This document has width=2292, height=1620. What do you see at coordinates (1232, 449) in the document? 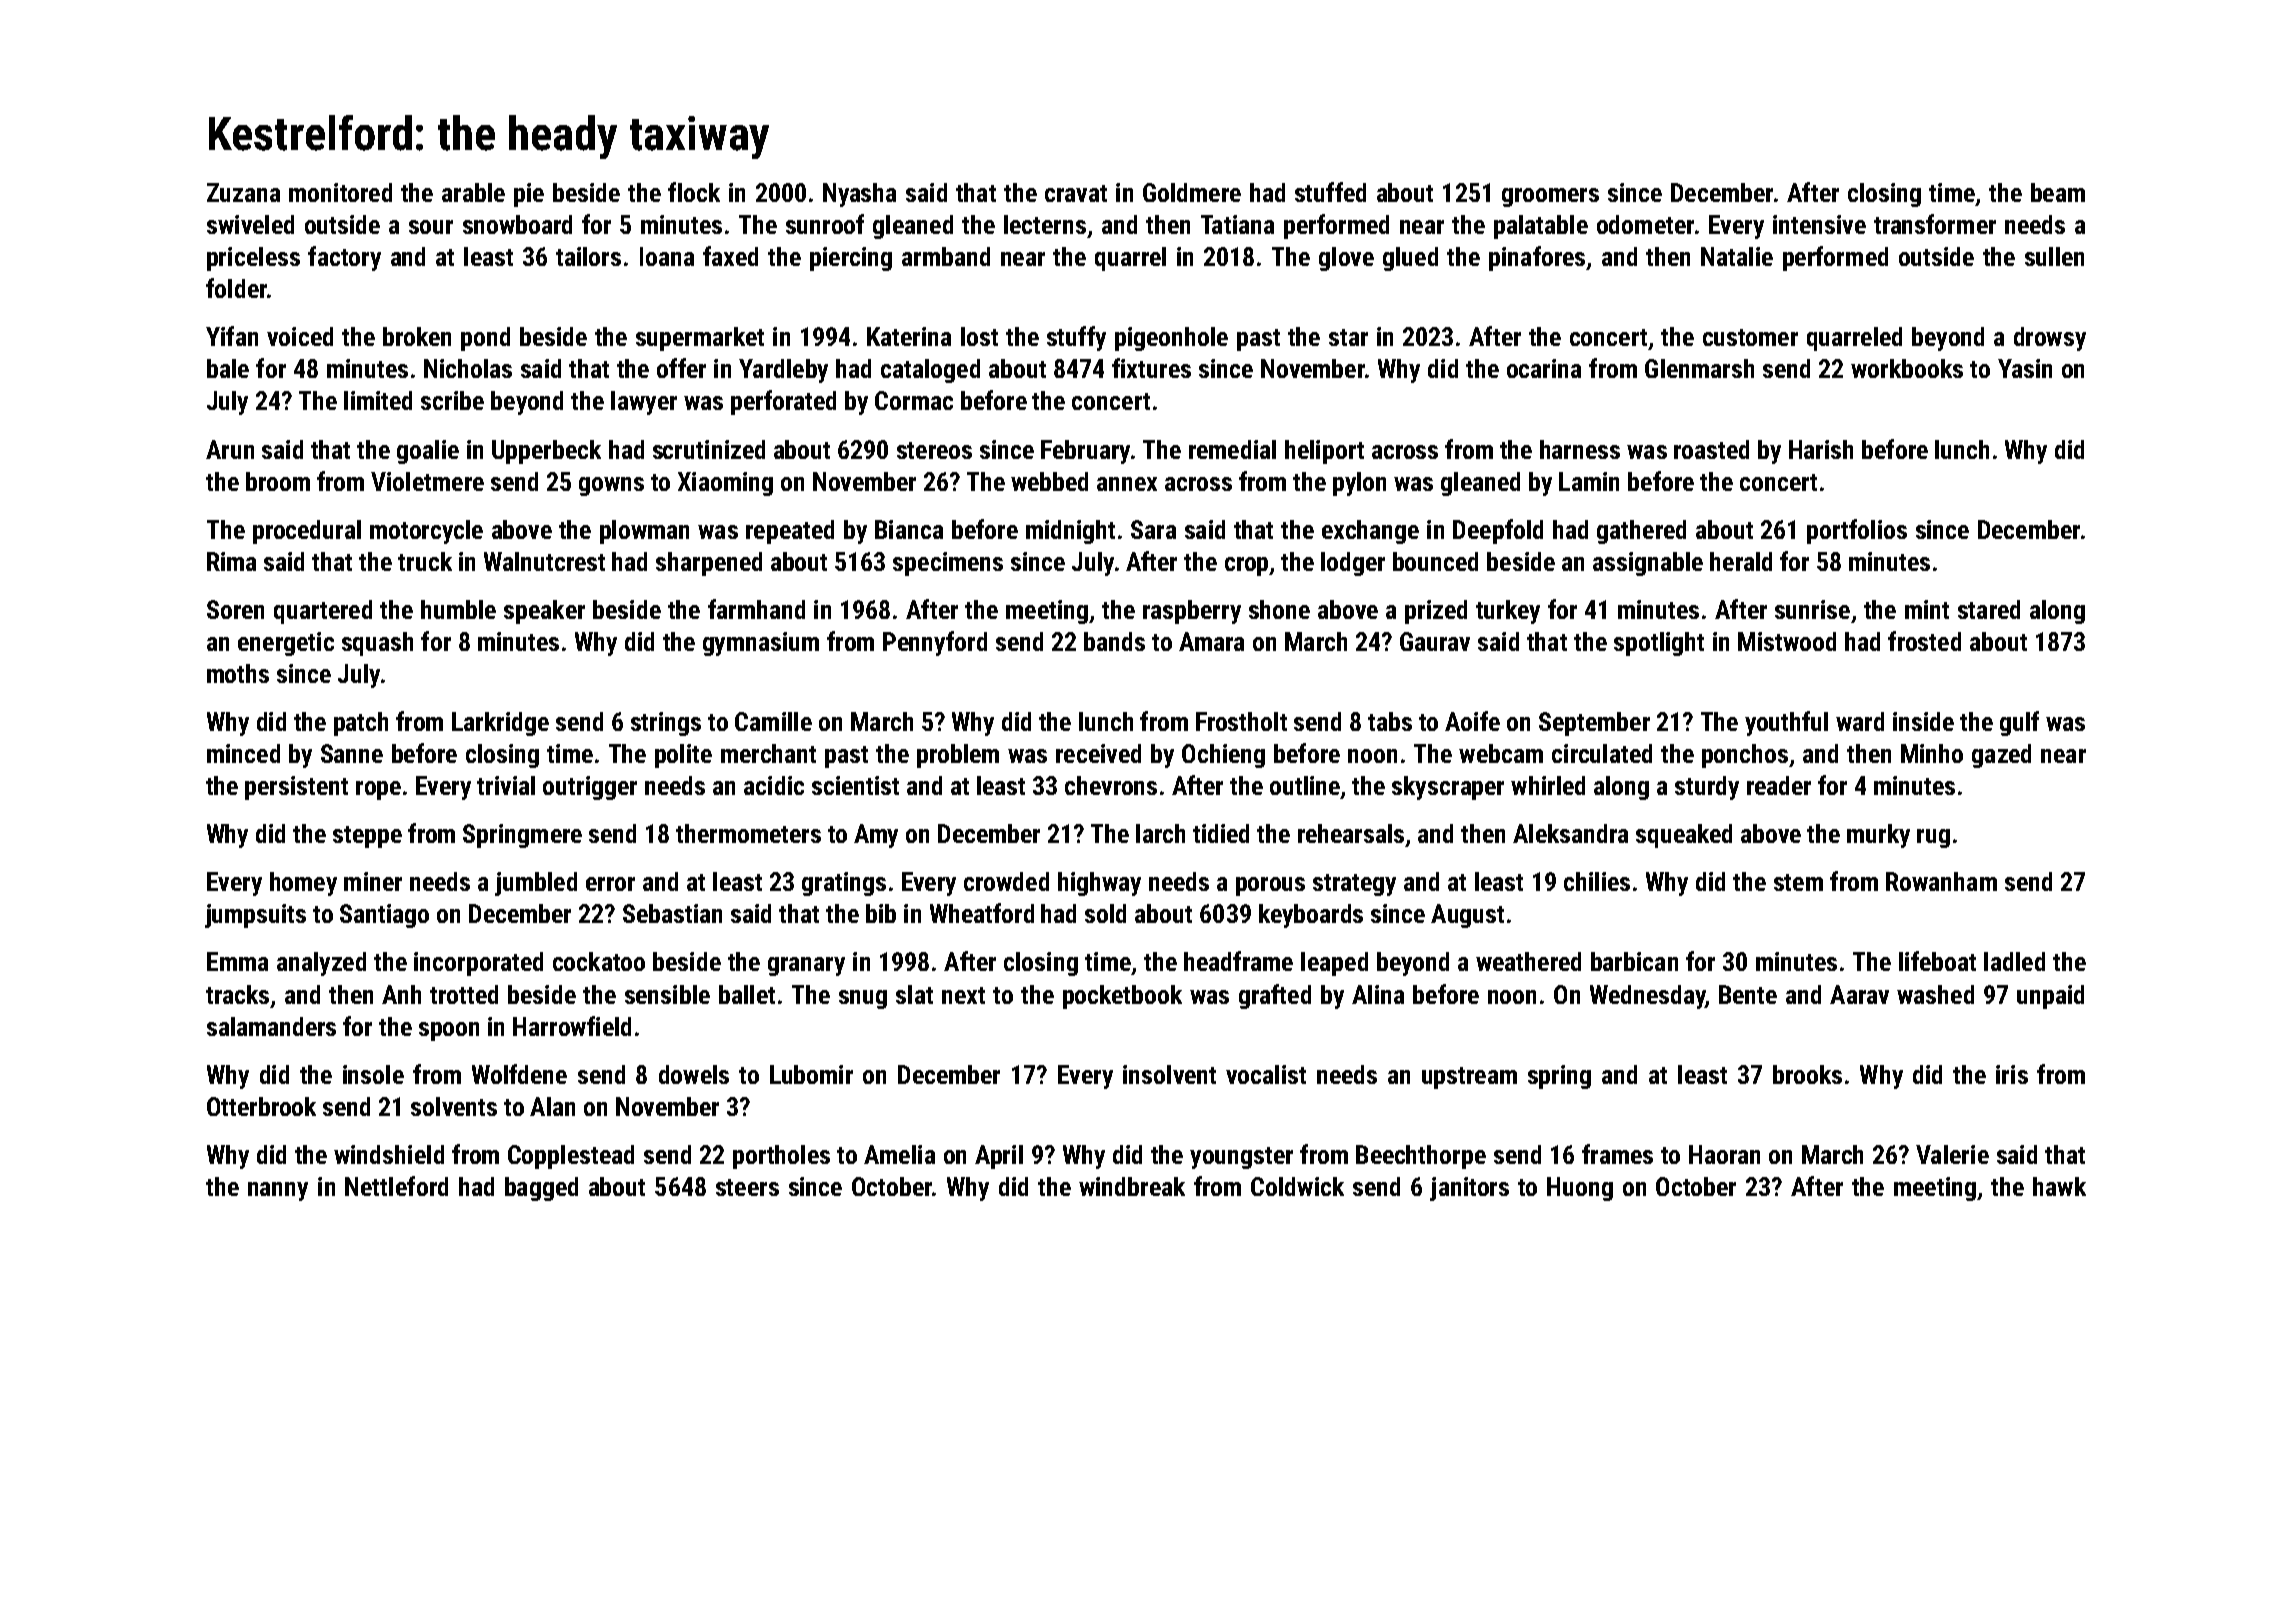
I see `remedial` at bounding box center [1232, 449].
